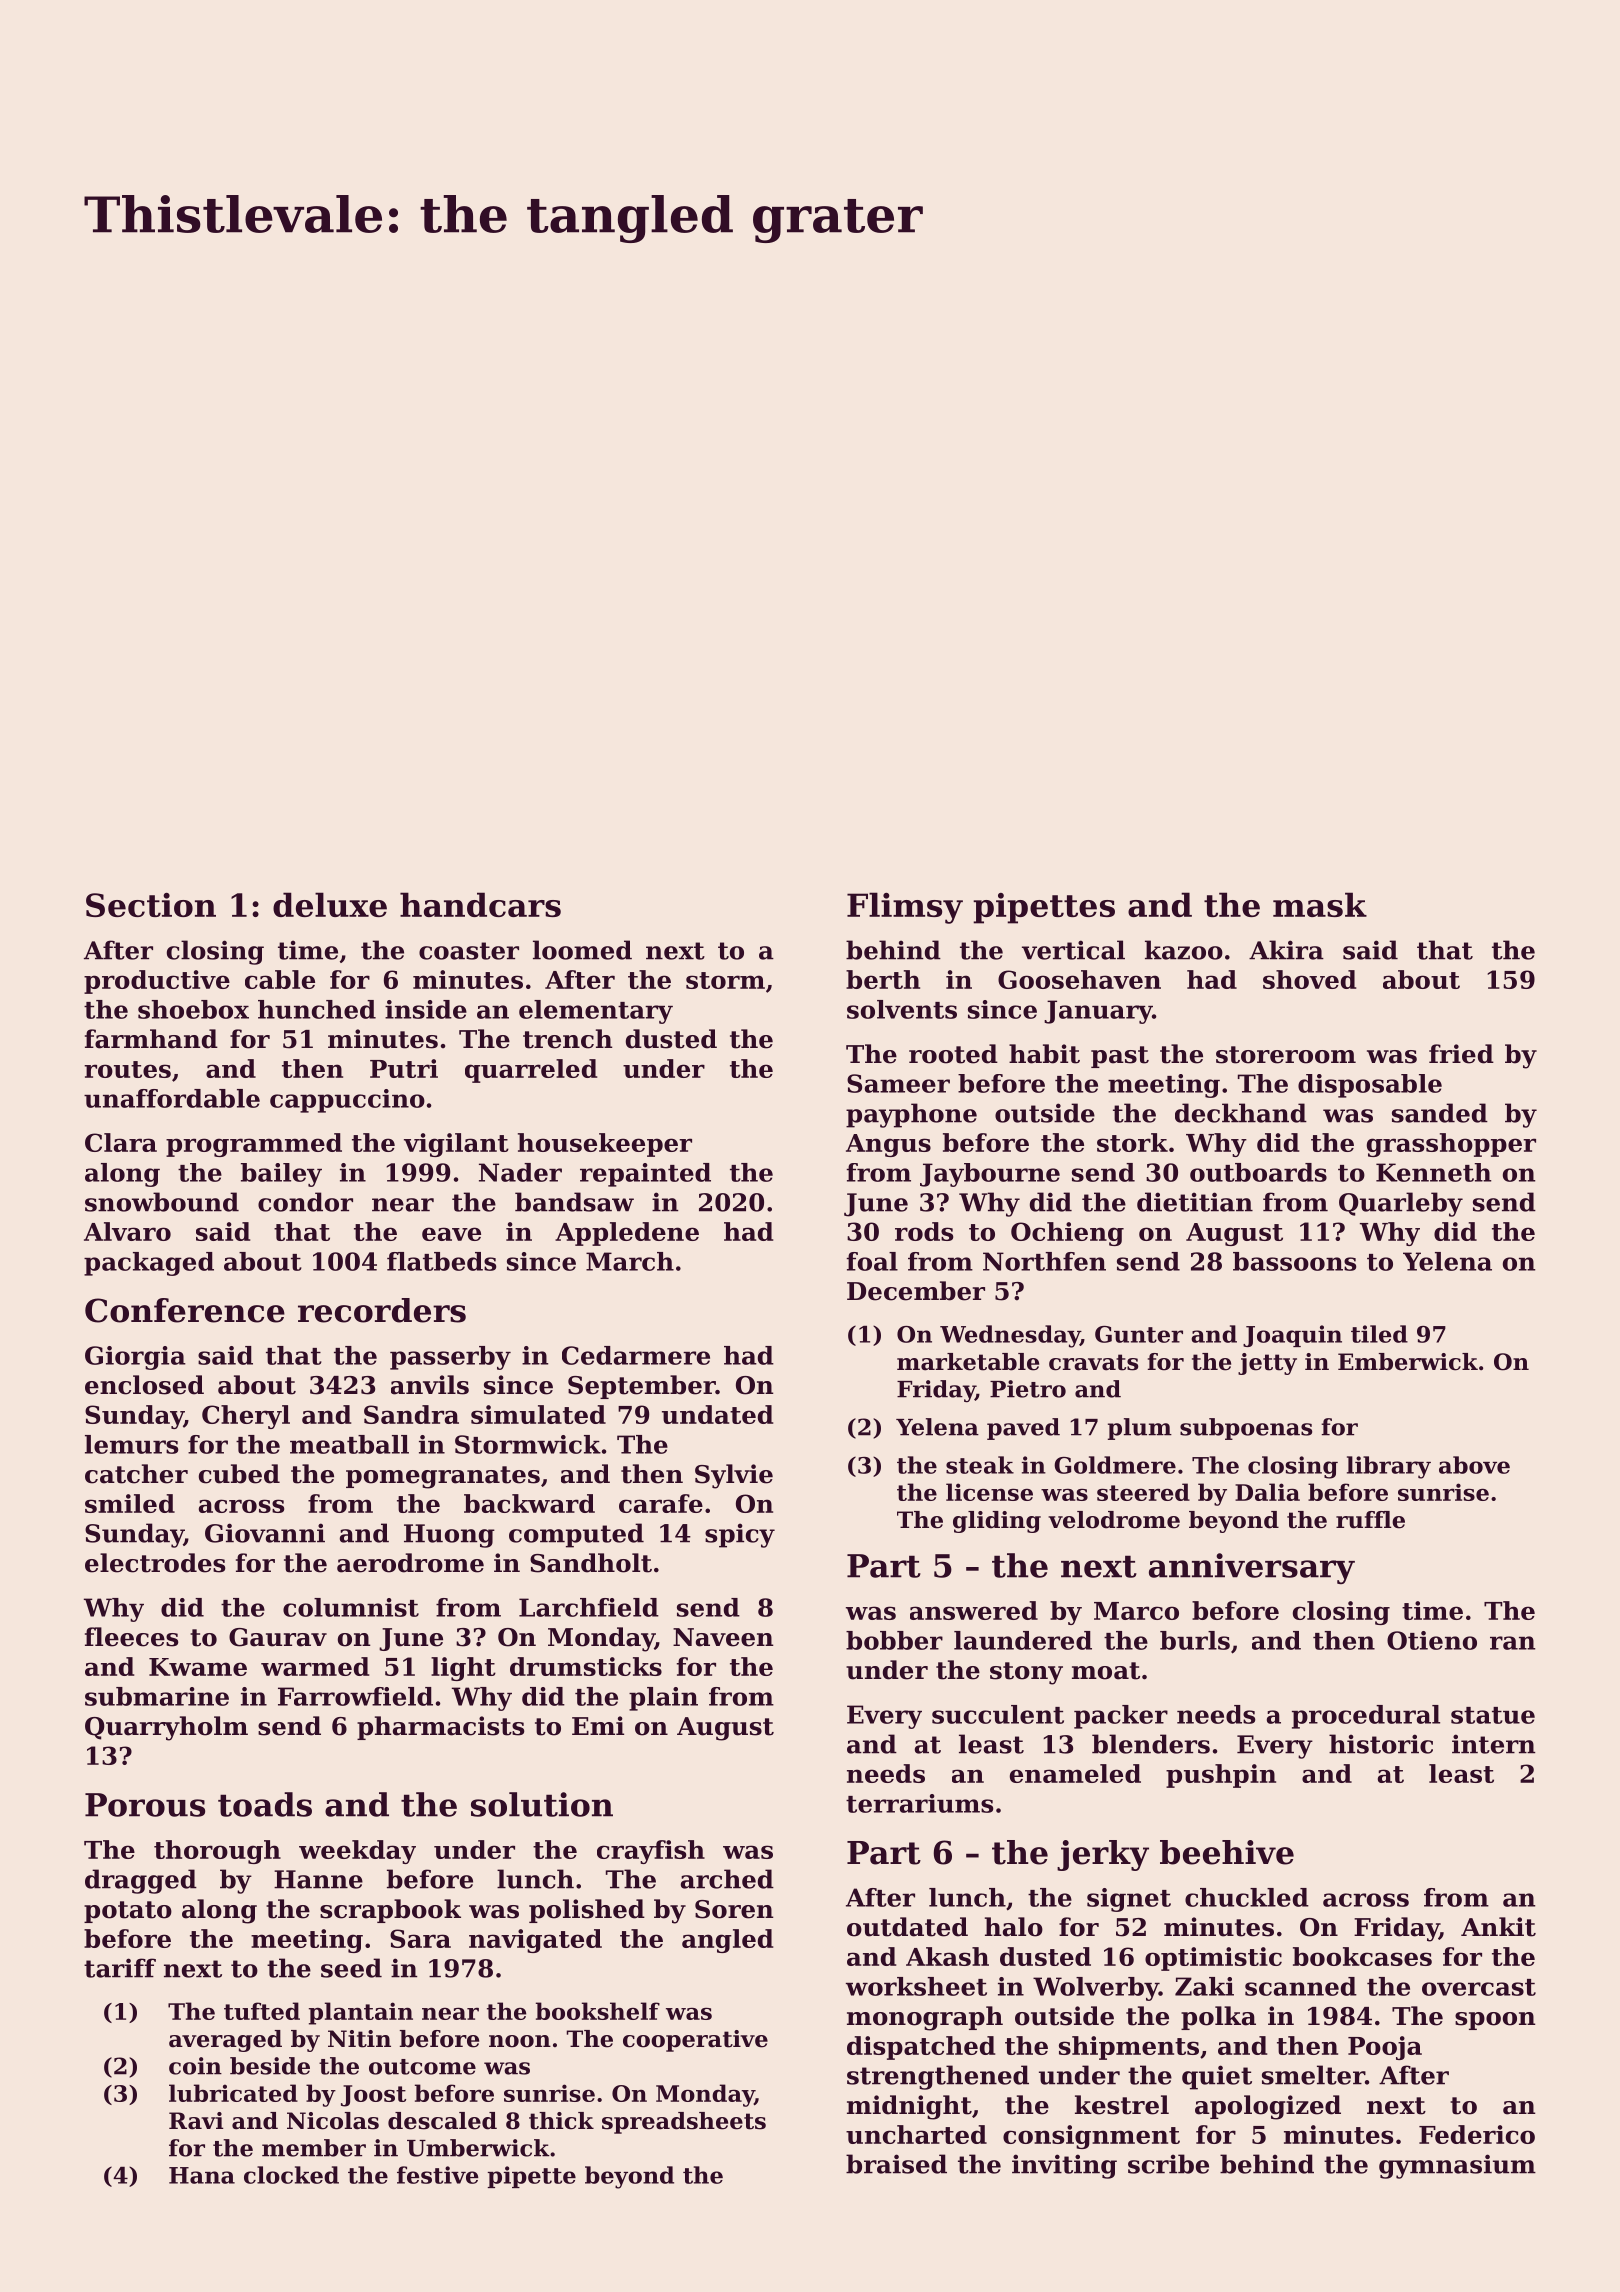  I want to click on shoved, so click(1309, 979).
